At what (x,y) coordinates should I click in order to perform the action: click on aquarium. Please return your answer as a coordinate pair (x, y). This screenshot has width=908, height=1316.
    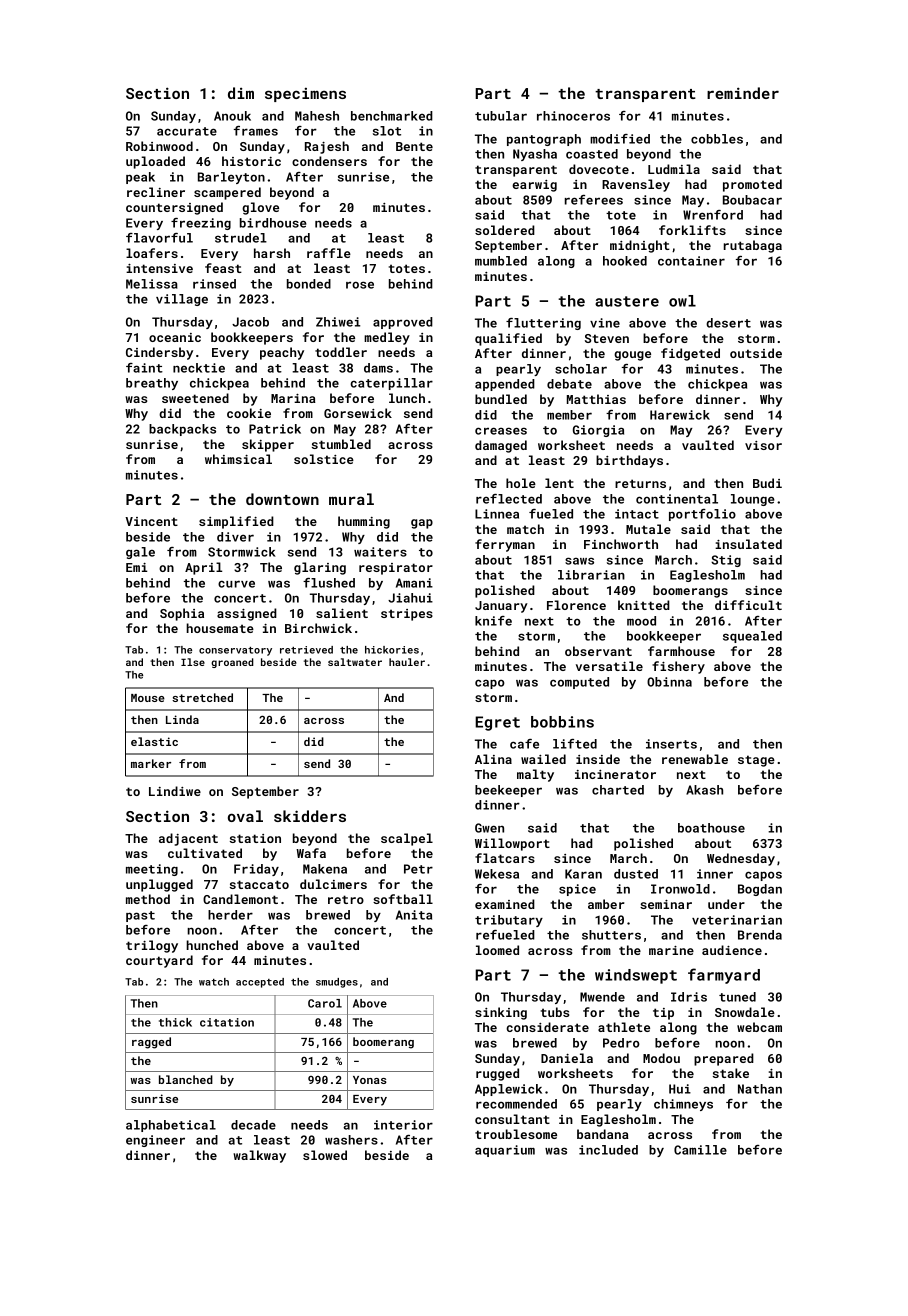
    Looking at the image, I should click on (505, 1151).
